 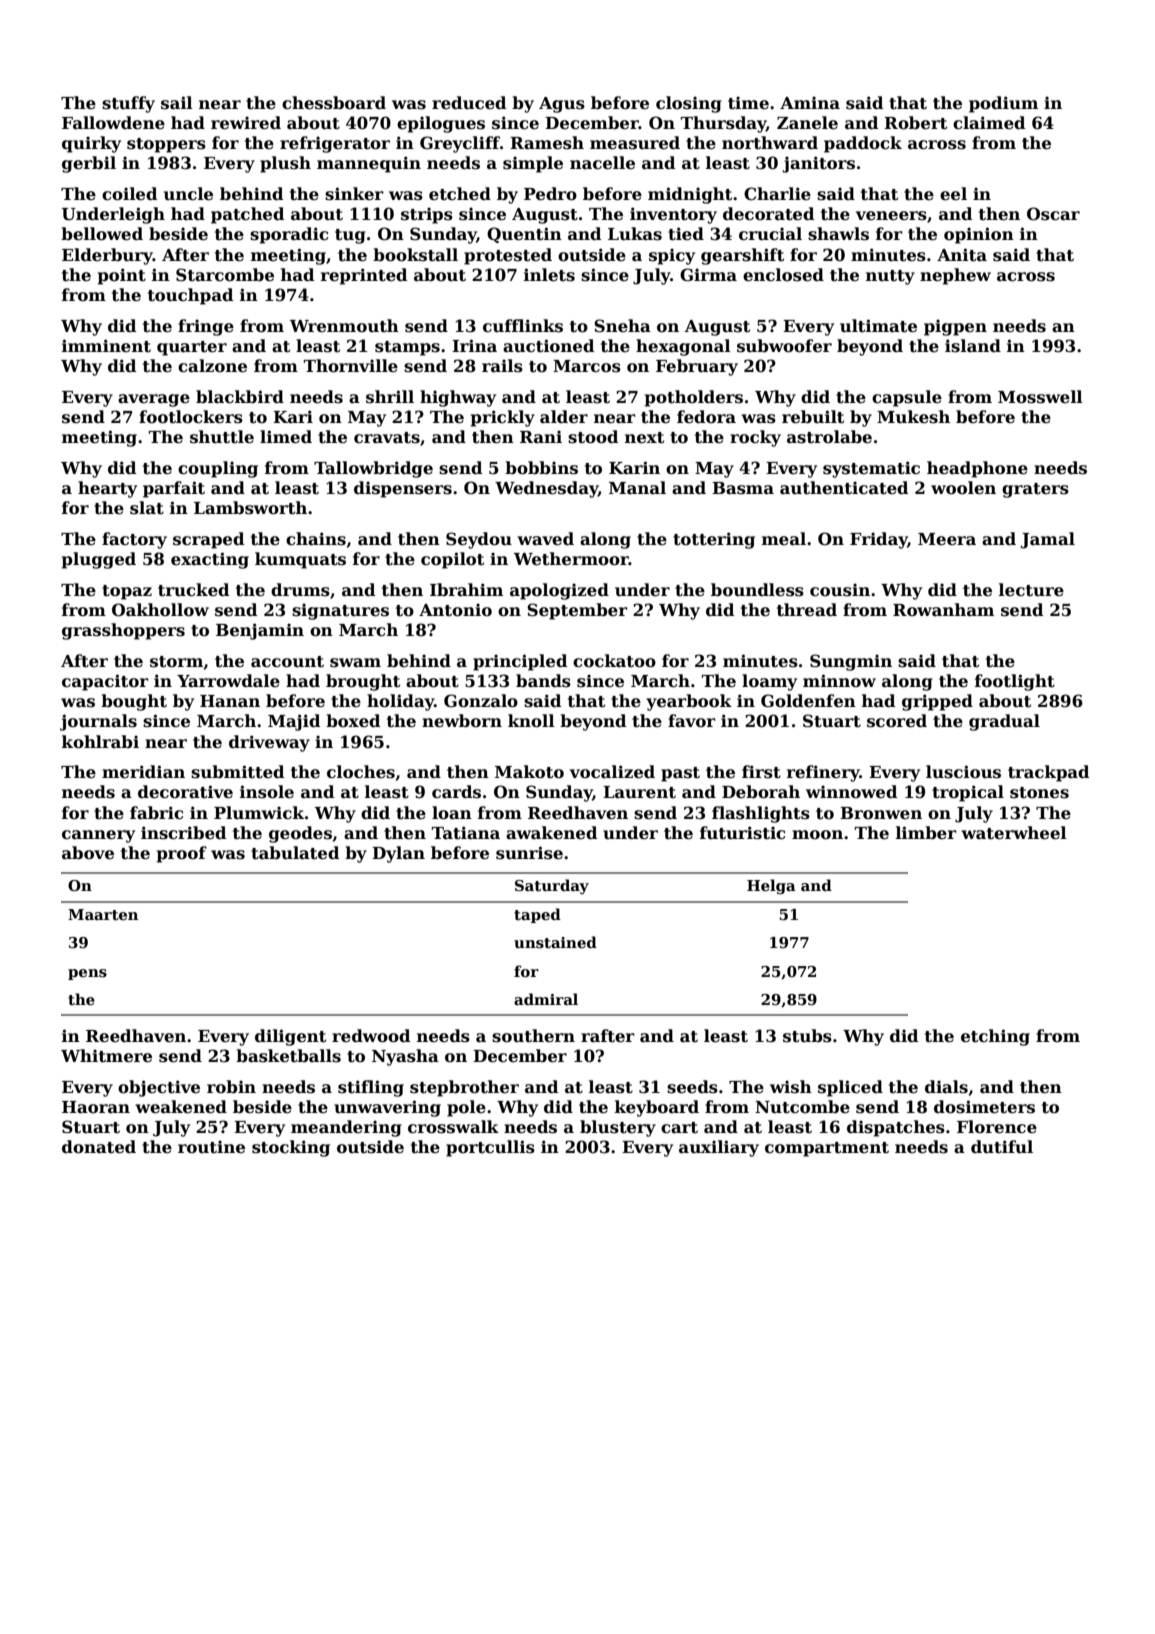 What do you see at coordinates (863, 144) in the screenshot?
I see `paddock` at bounding box center [863, 144].
